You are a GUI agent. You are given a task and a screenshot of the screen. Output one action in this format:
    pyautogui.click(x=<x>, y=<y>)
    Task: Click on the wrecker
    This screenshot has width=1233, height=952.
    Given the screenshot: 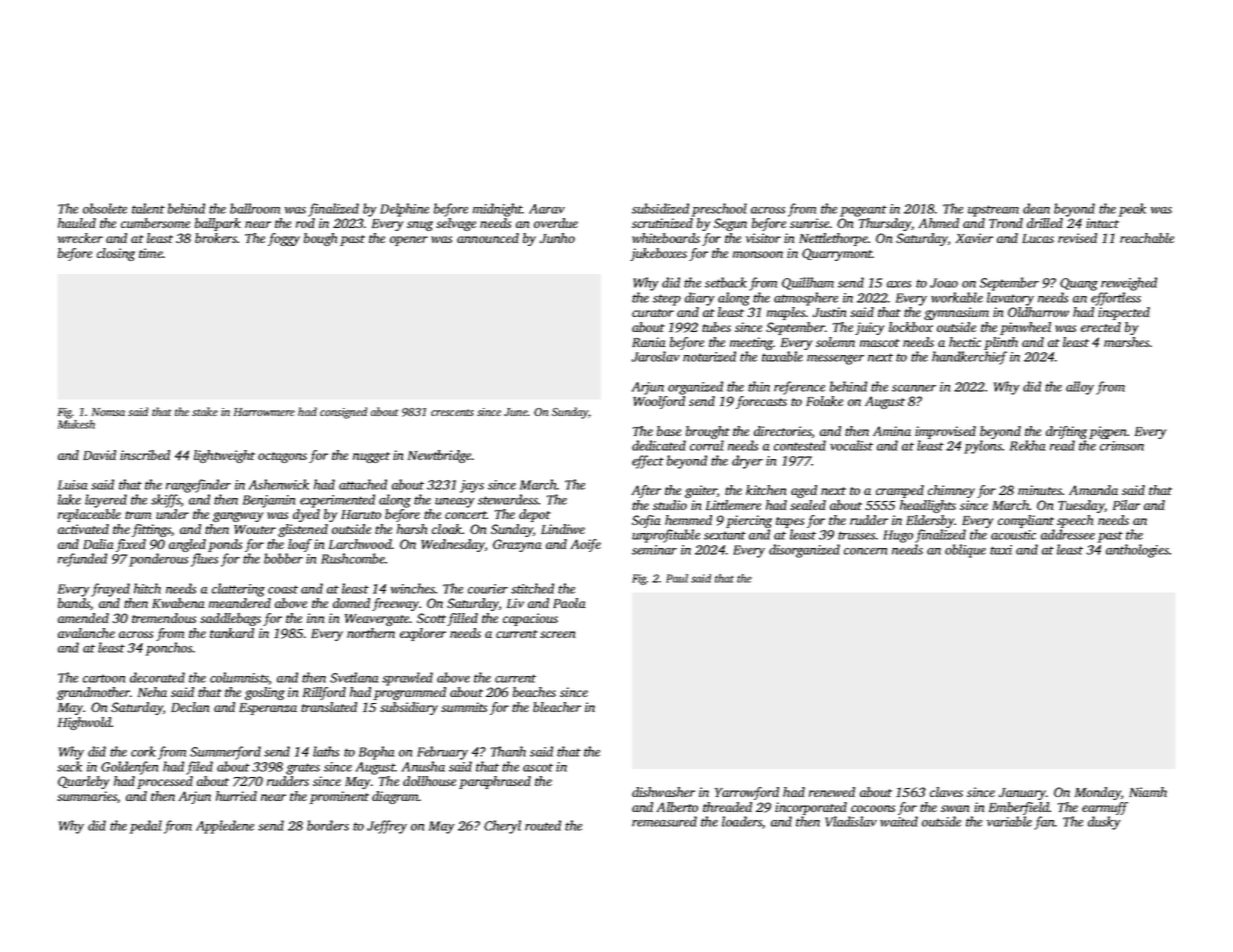 What is the action you would take?
    pyautogui.click(x=80, y=238)
